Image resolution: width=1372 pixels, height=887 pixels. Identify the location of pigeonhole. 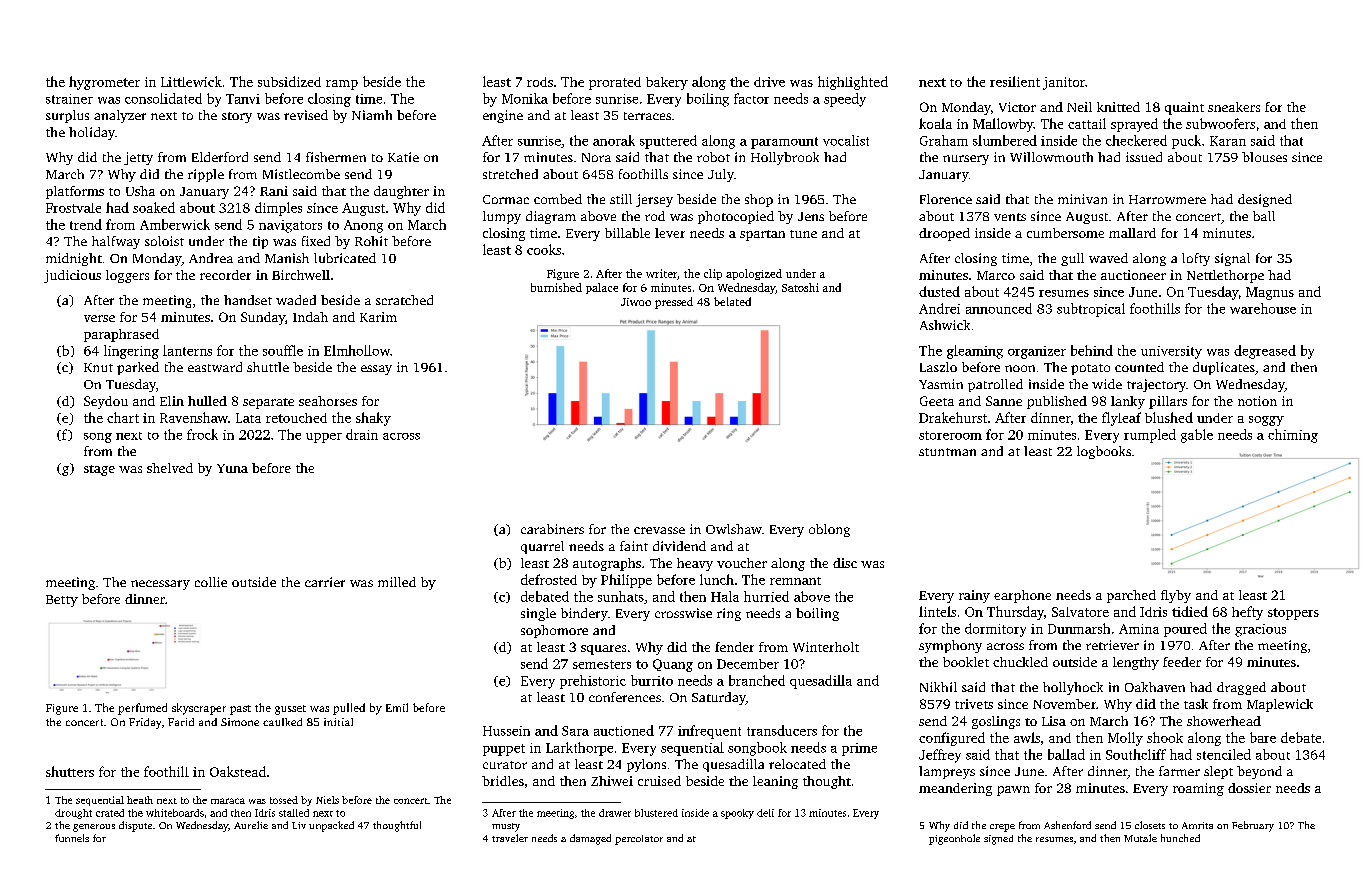
(954, 839).
